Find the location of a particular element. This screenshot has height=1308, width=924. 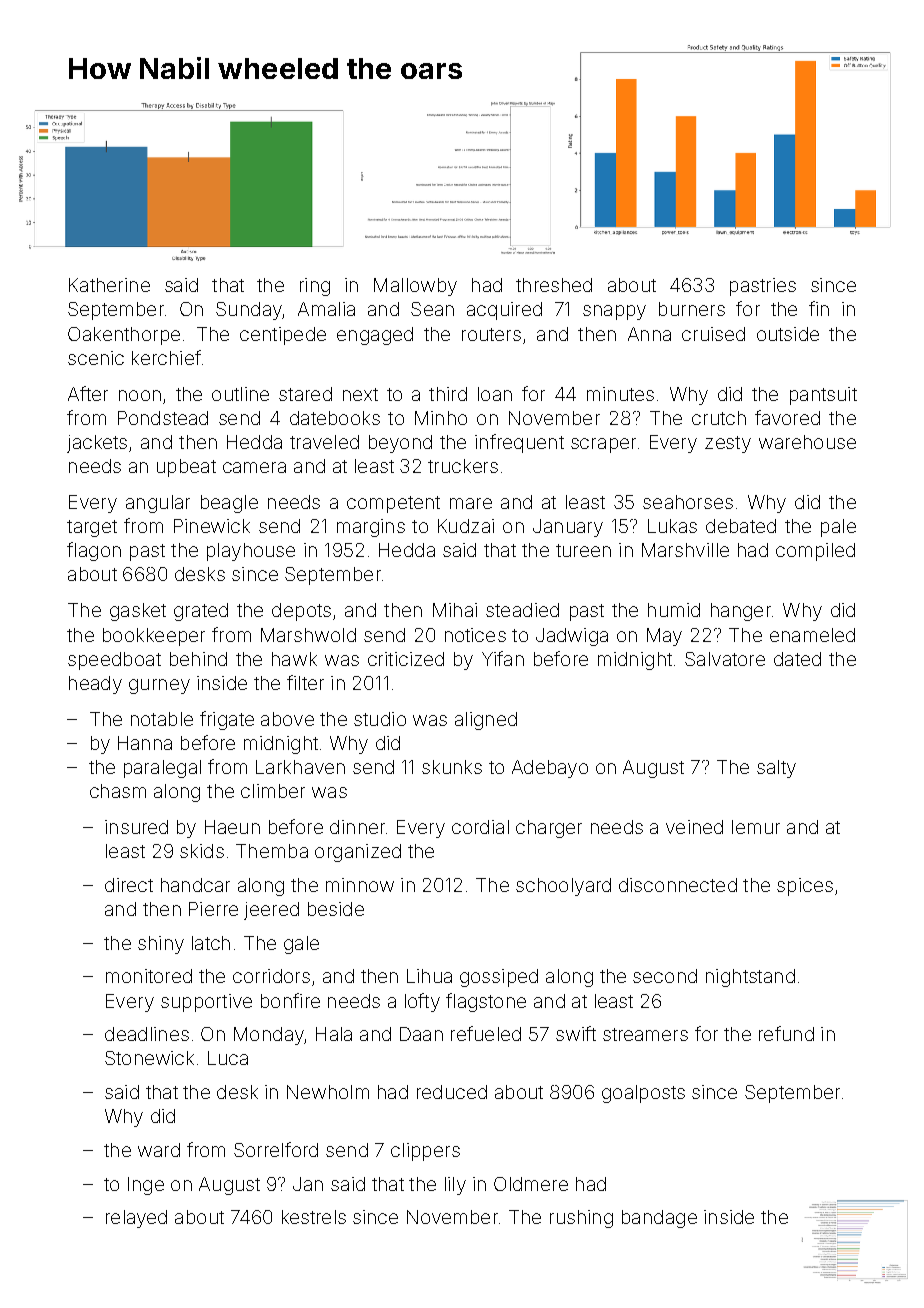

Salvatore is located at coordinates (725, 659).
